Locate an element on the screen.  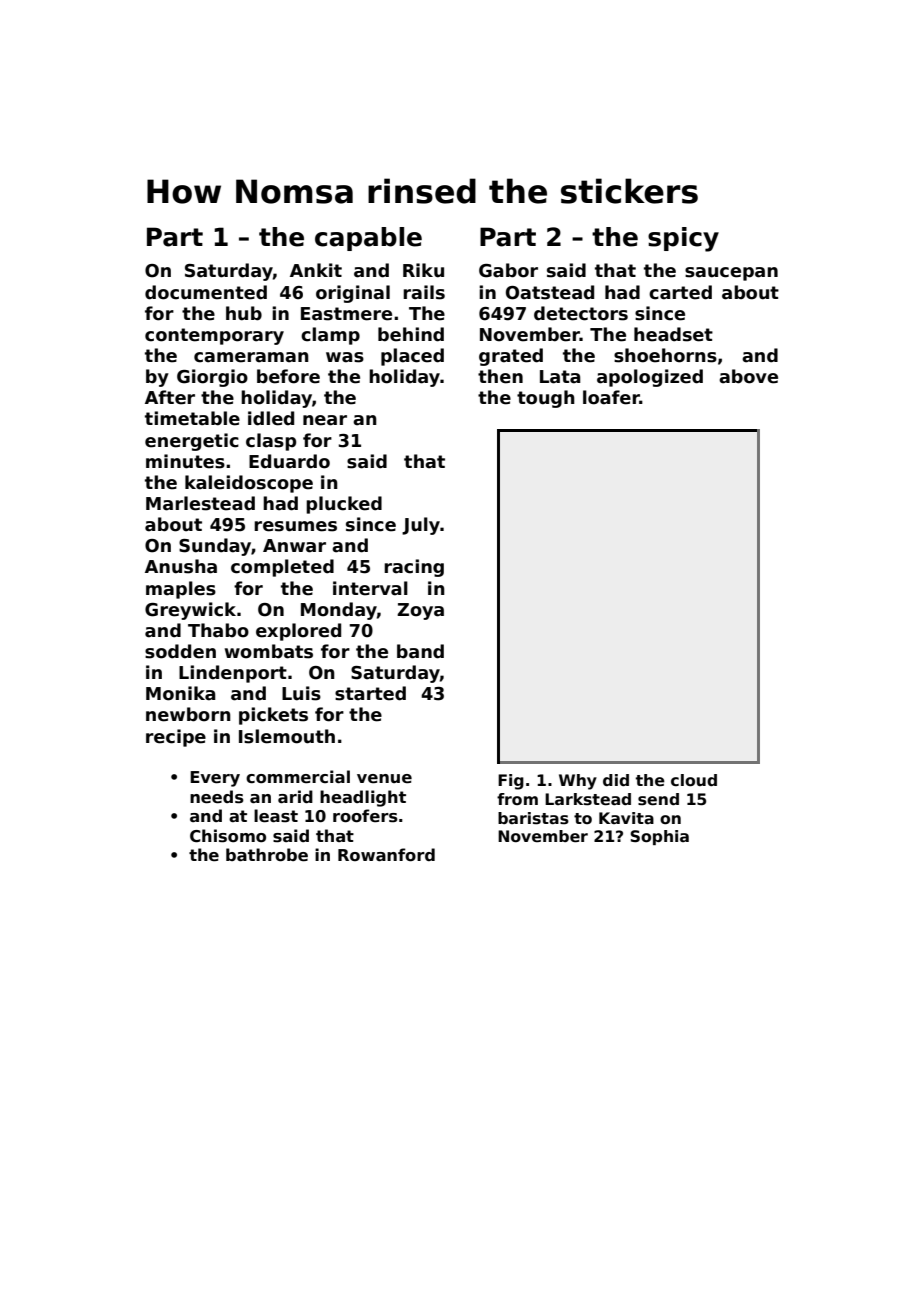
band is located at coordinates (420, 651).
